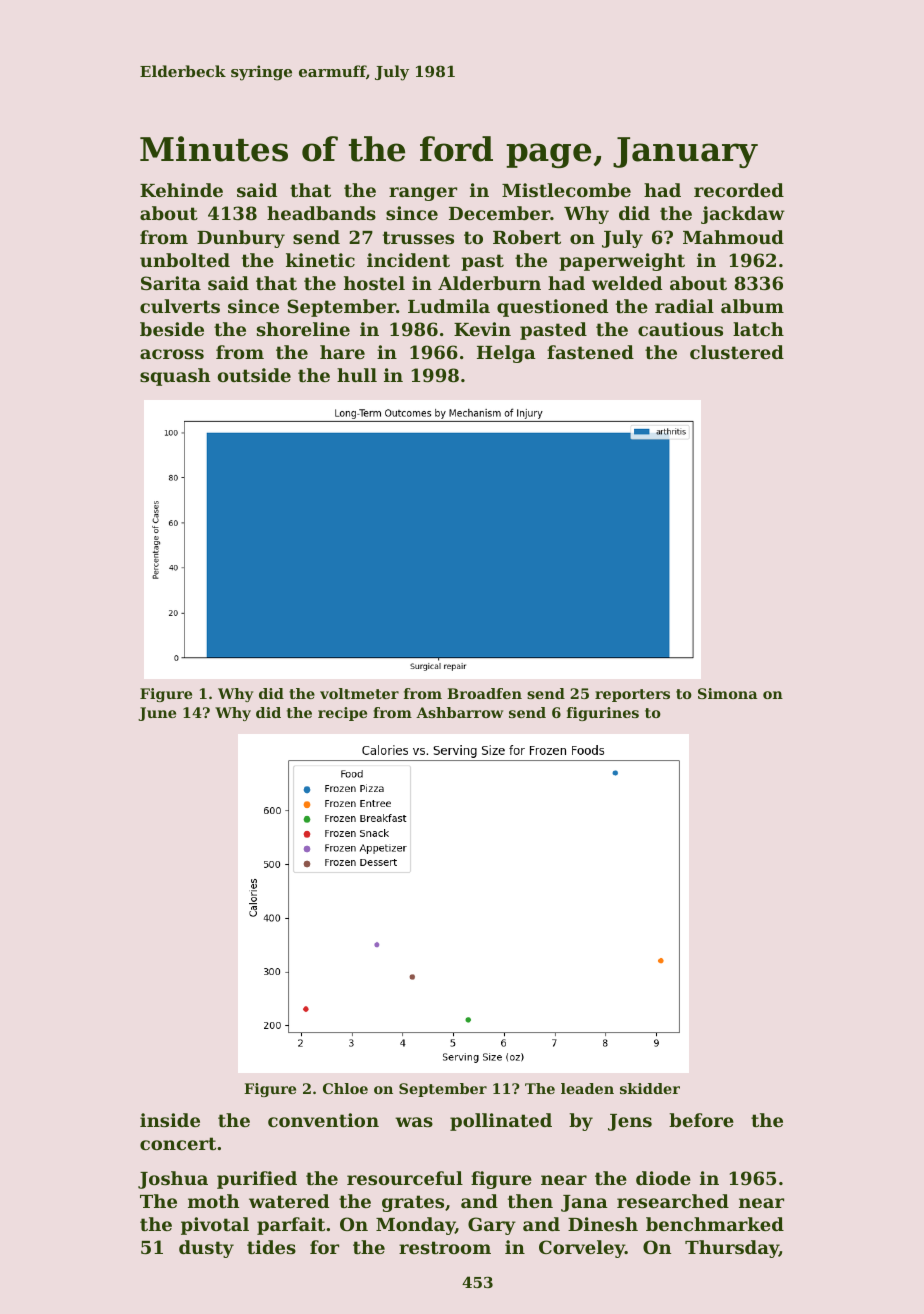 This document has height=1314, width=924. What do you see at coordinates (423, 194) in the document?
I see `ranger` at bounding box center [423, 194].
